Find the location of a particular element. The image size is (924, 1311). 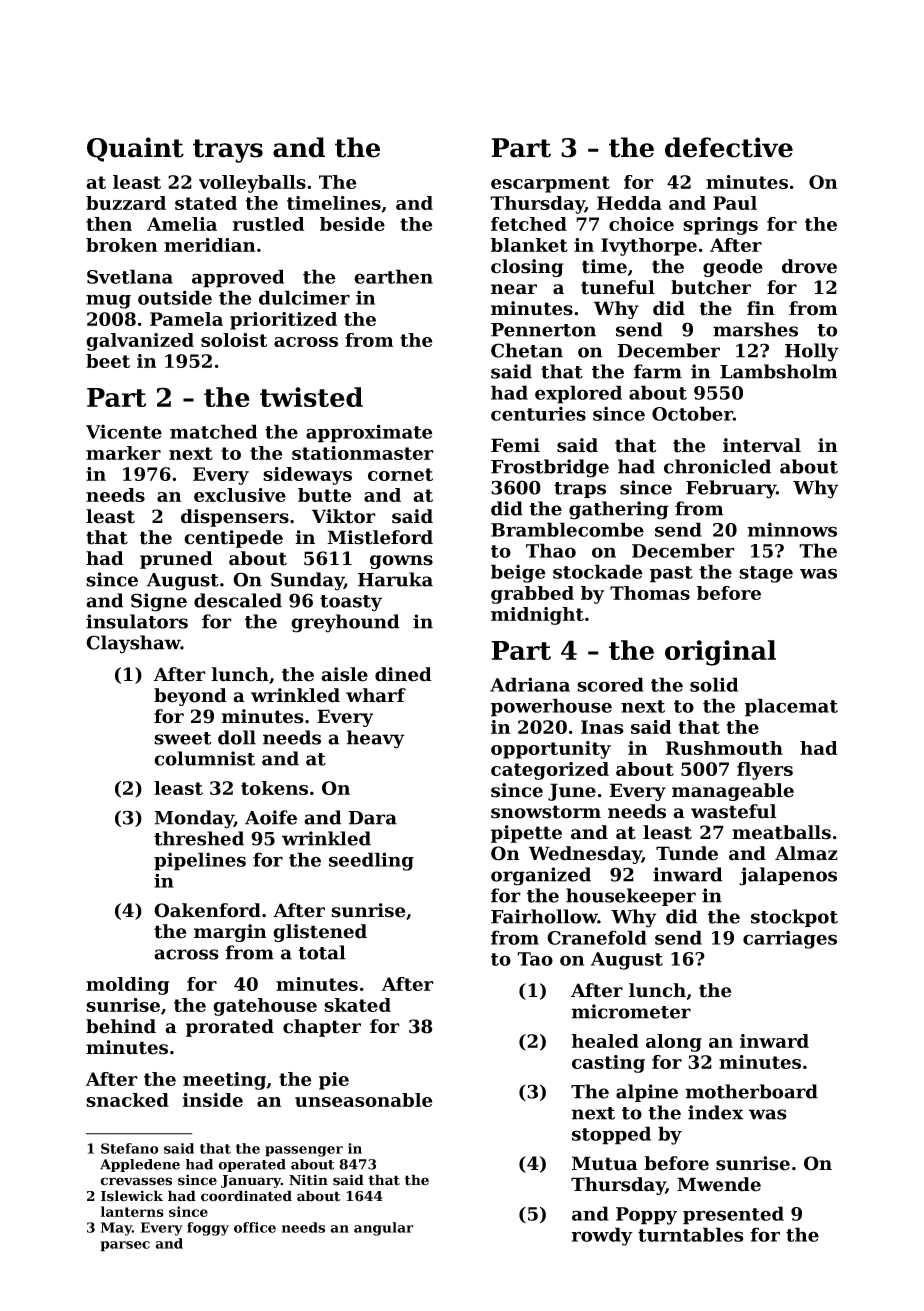

dispensers is located at coordinates (235, 518).
